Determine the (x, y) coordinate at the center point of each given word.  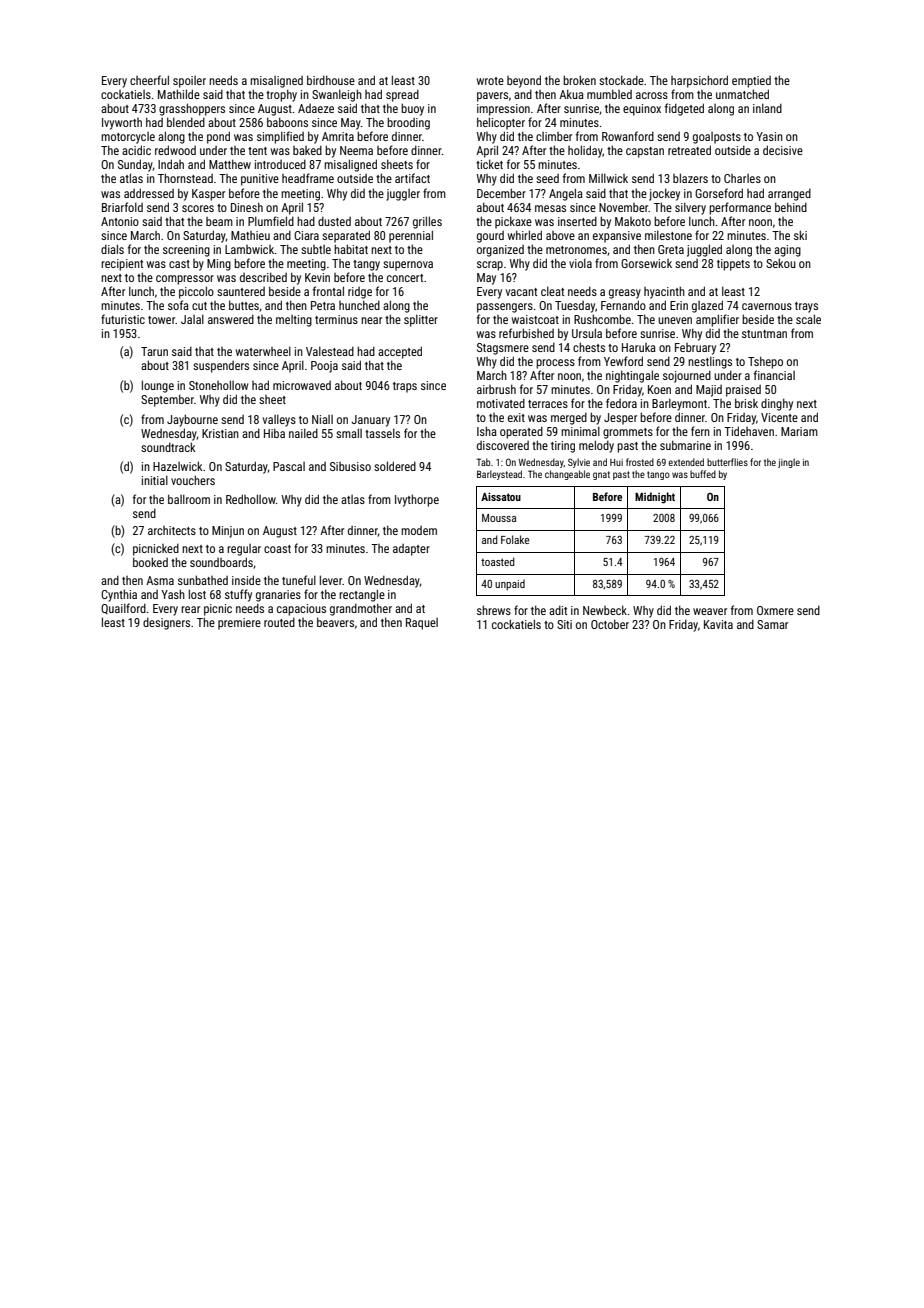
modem (419, 530)
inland (767, 108)
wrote (490, 81)
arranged (789, 194)
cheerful (149, 80)
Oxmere (775, 610)
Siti (564, 624)
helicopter (501, 123)
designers (166, 623)
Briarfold (122, 207)
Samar (772, 624)
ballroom (189, 499)
